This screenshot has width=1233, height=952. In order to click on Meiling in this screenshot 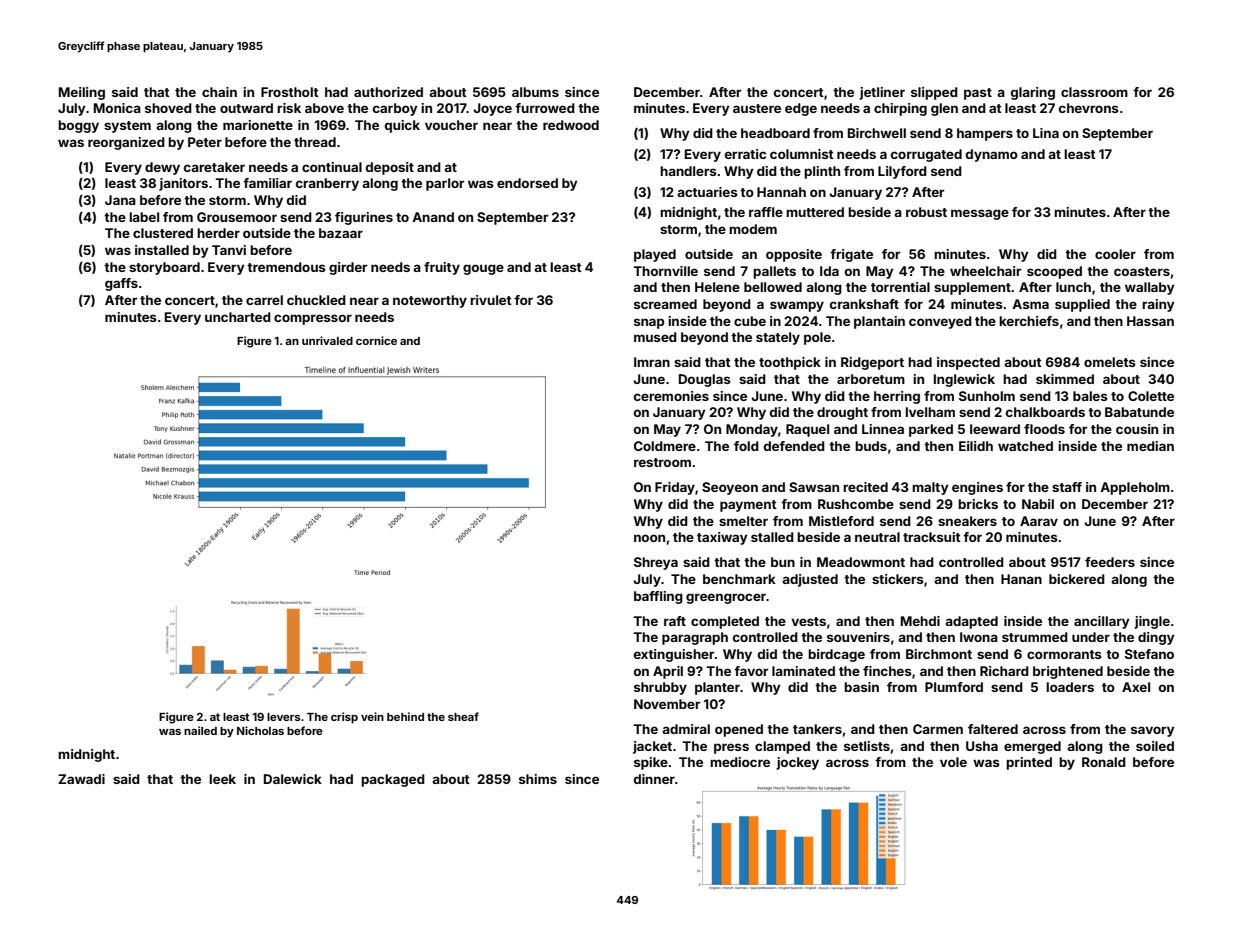, I will do `click(82, 93)`.
